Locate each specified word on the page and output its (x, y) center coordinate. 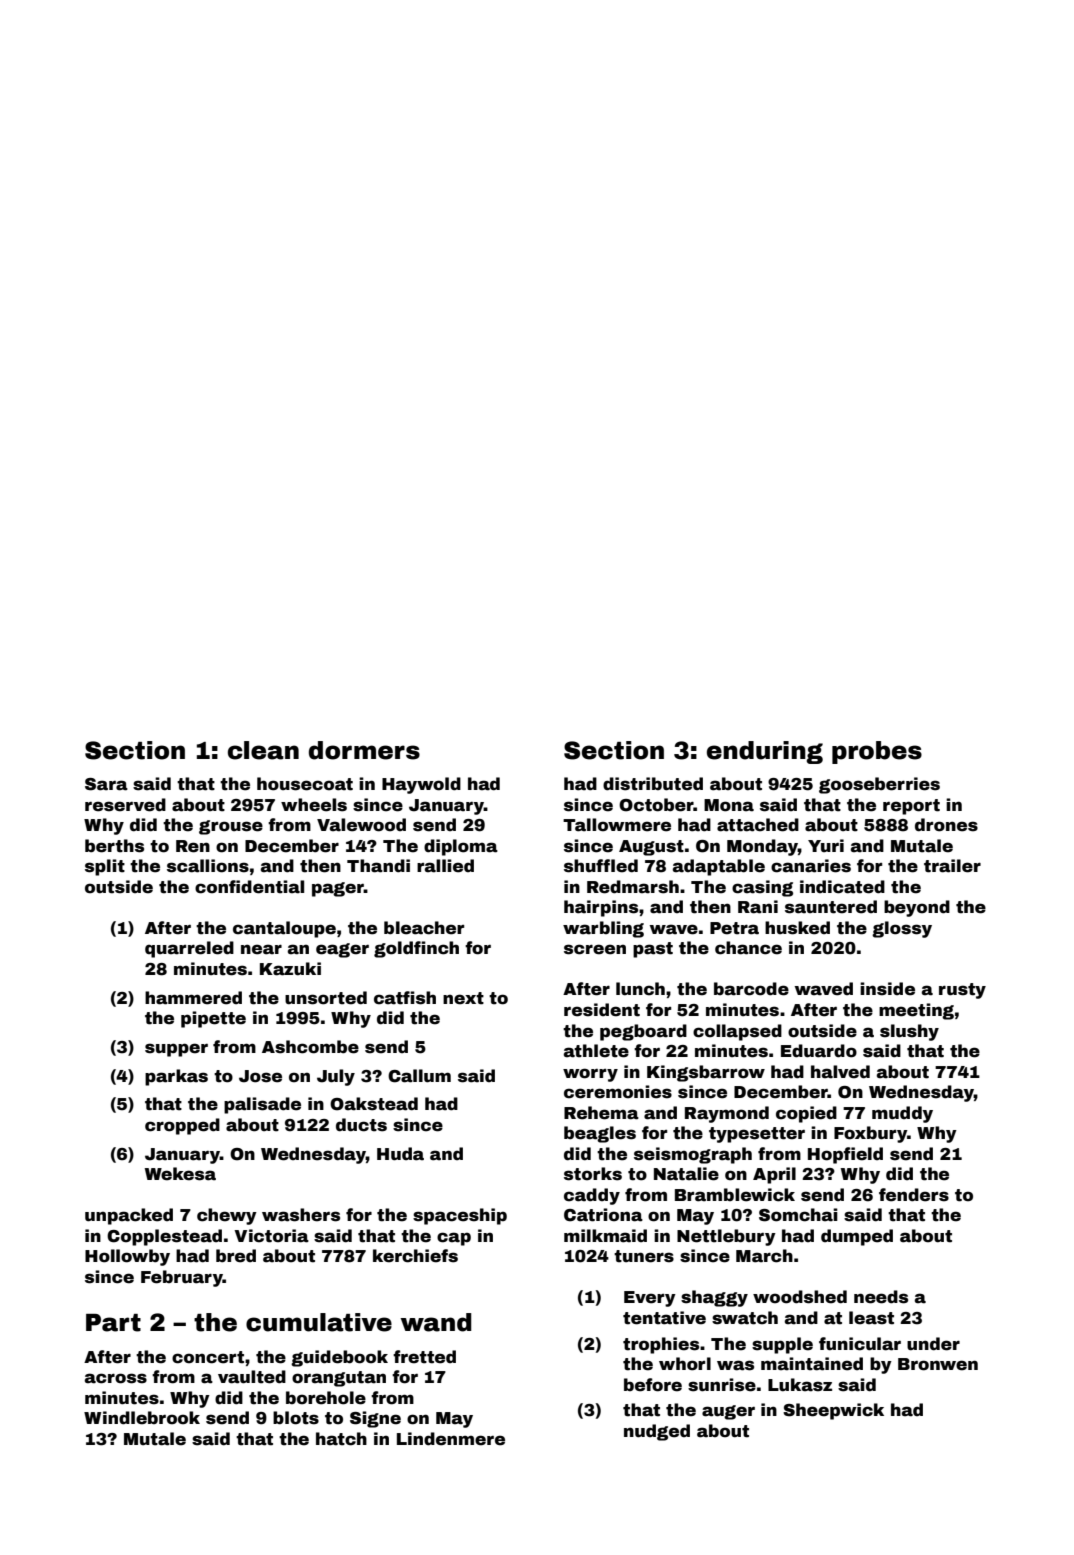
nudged (657, 1432)
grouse (231, 827)
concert (208, 1357)
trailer (952, 866)
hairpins (601, 908)
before (653, 1385)
